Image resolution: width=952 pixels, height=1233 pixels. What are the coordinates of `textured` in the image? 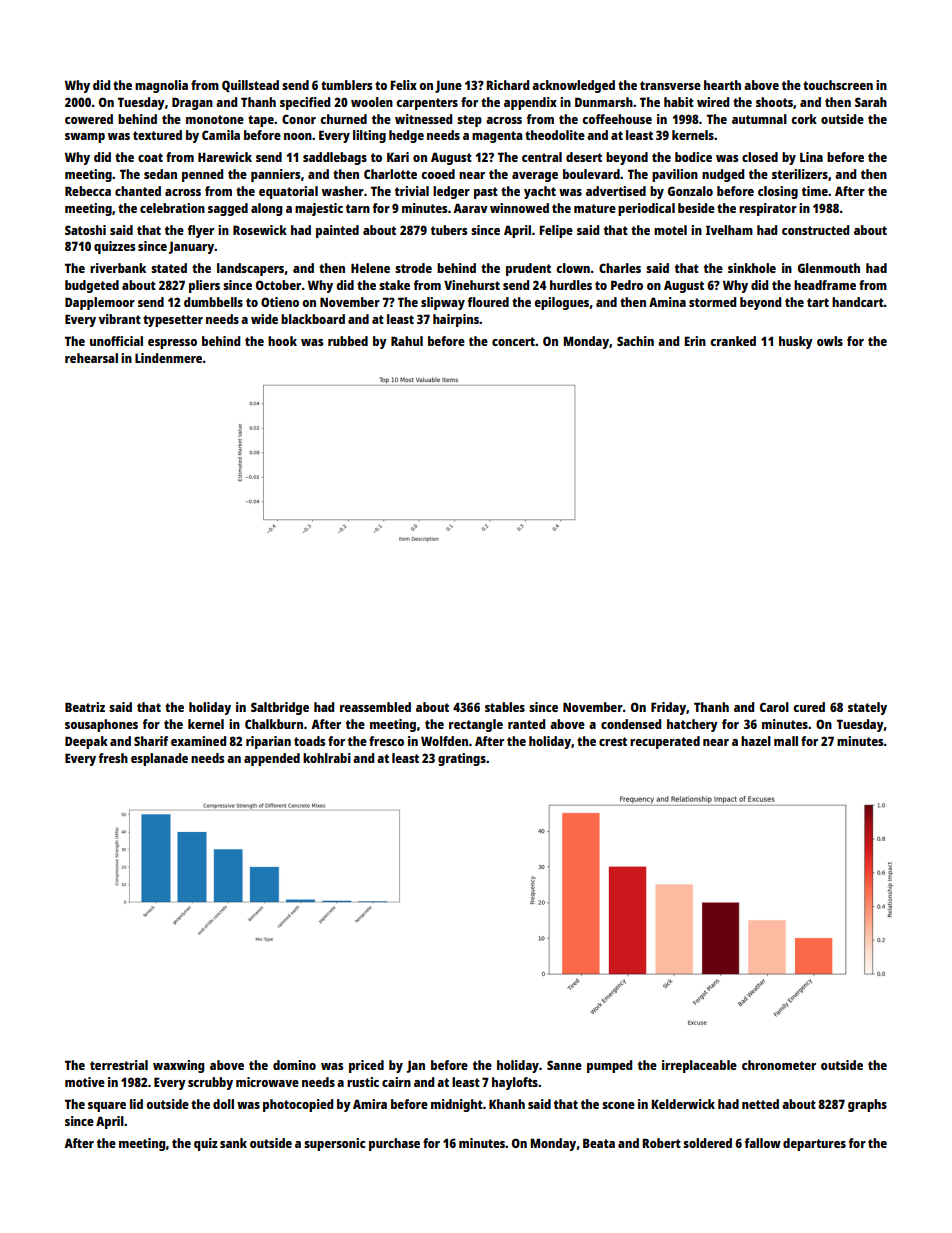 It's located at (157, 135).
